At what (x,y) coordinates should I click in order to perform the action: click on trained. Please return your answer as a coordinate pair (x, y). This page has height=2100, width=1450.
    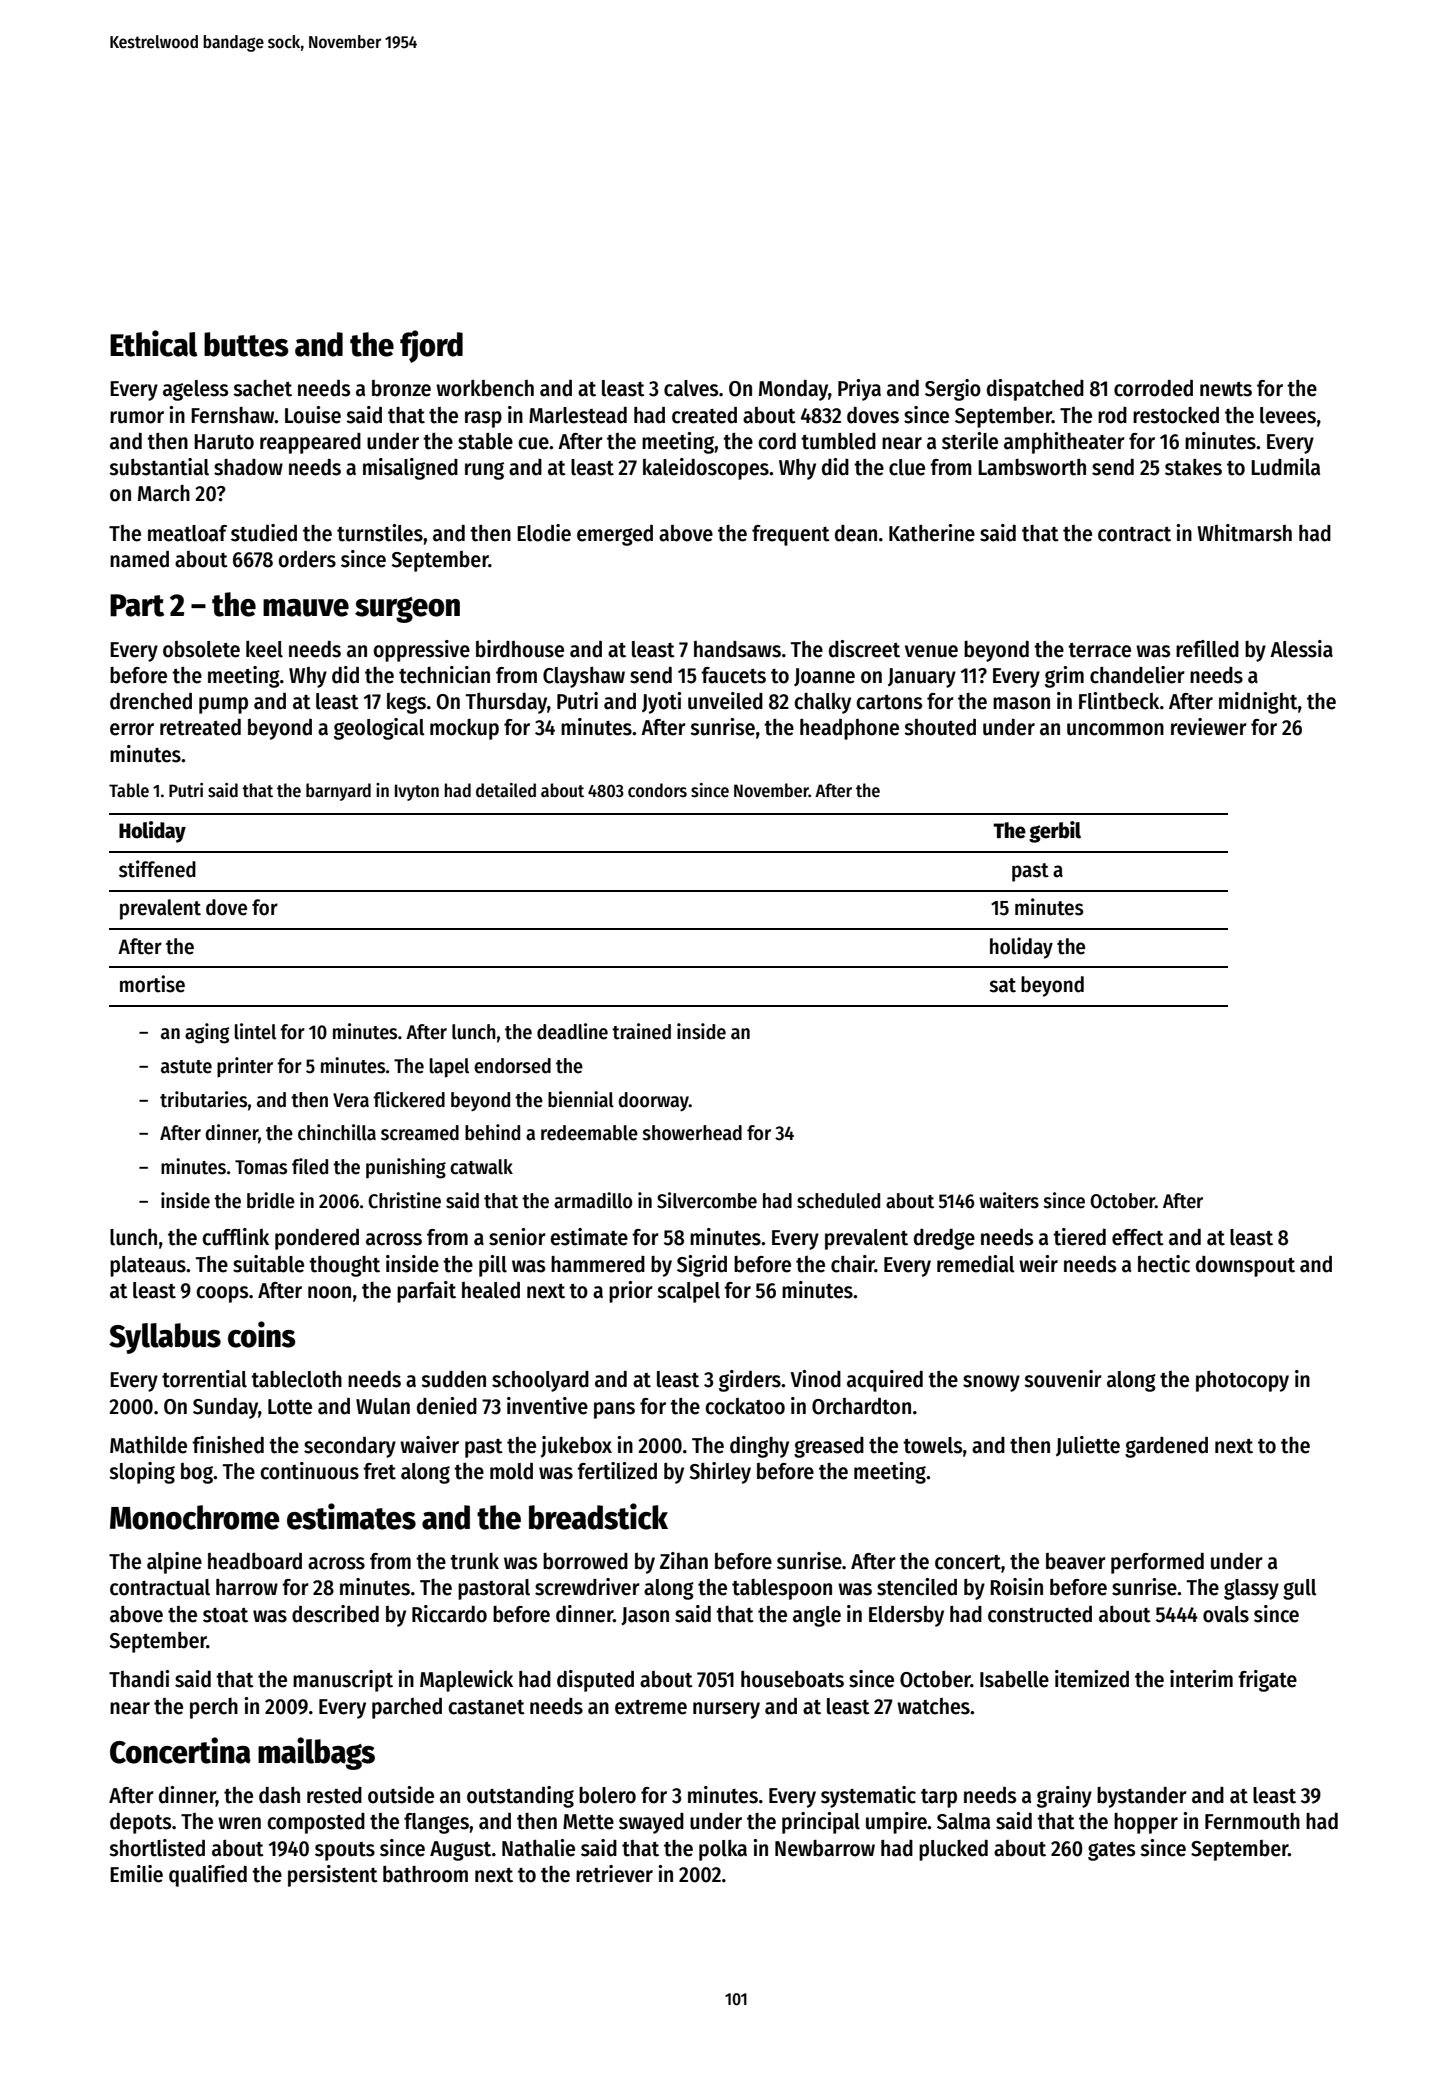
    Looking at the image, I should click on (641, 1031).
